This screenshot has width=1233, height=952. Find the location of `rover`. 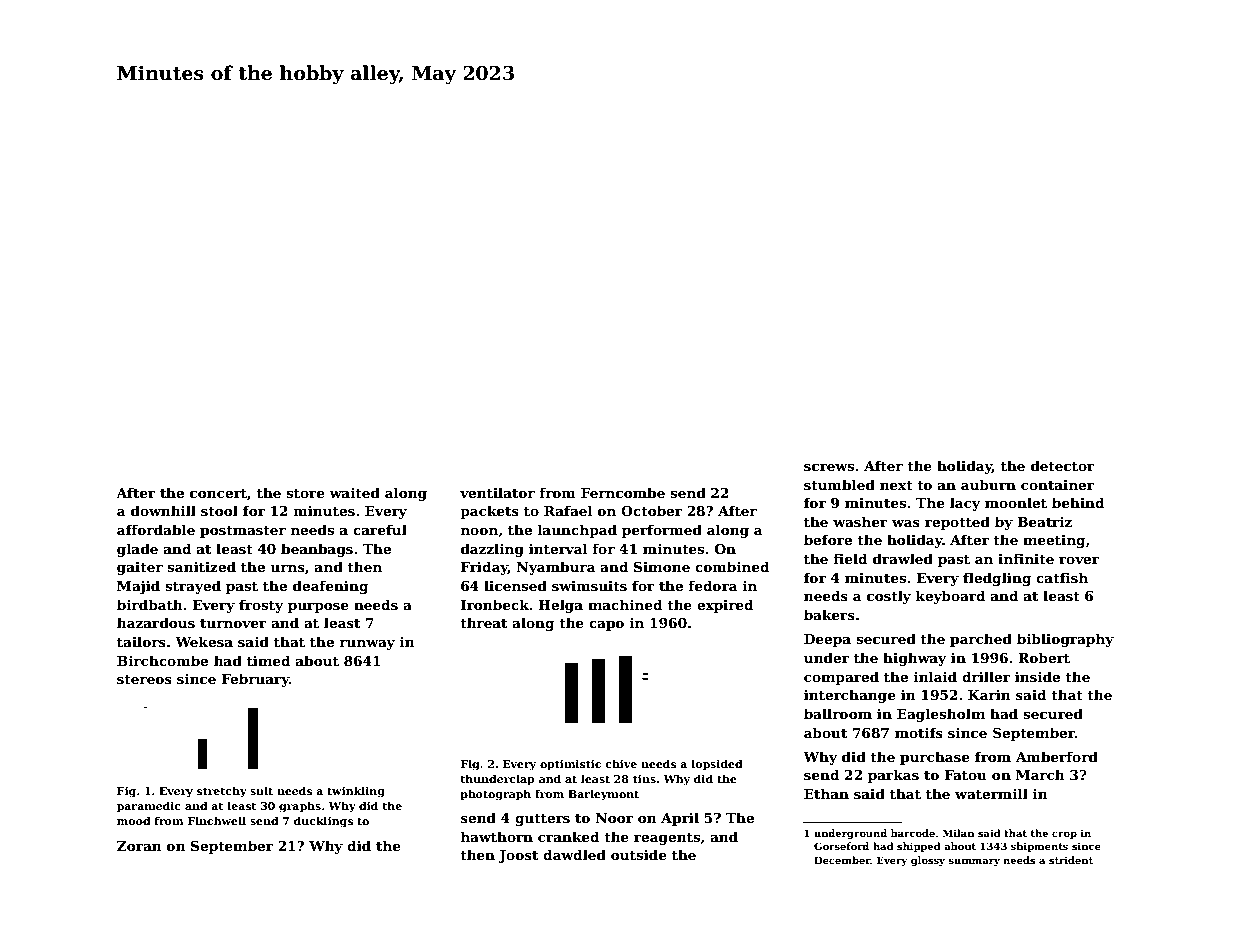

rover is located at coordinates (1079, 560).
